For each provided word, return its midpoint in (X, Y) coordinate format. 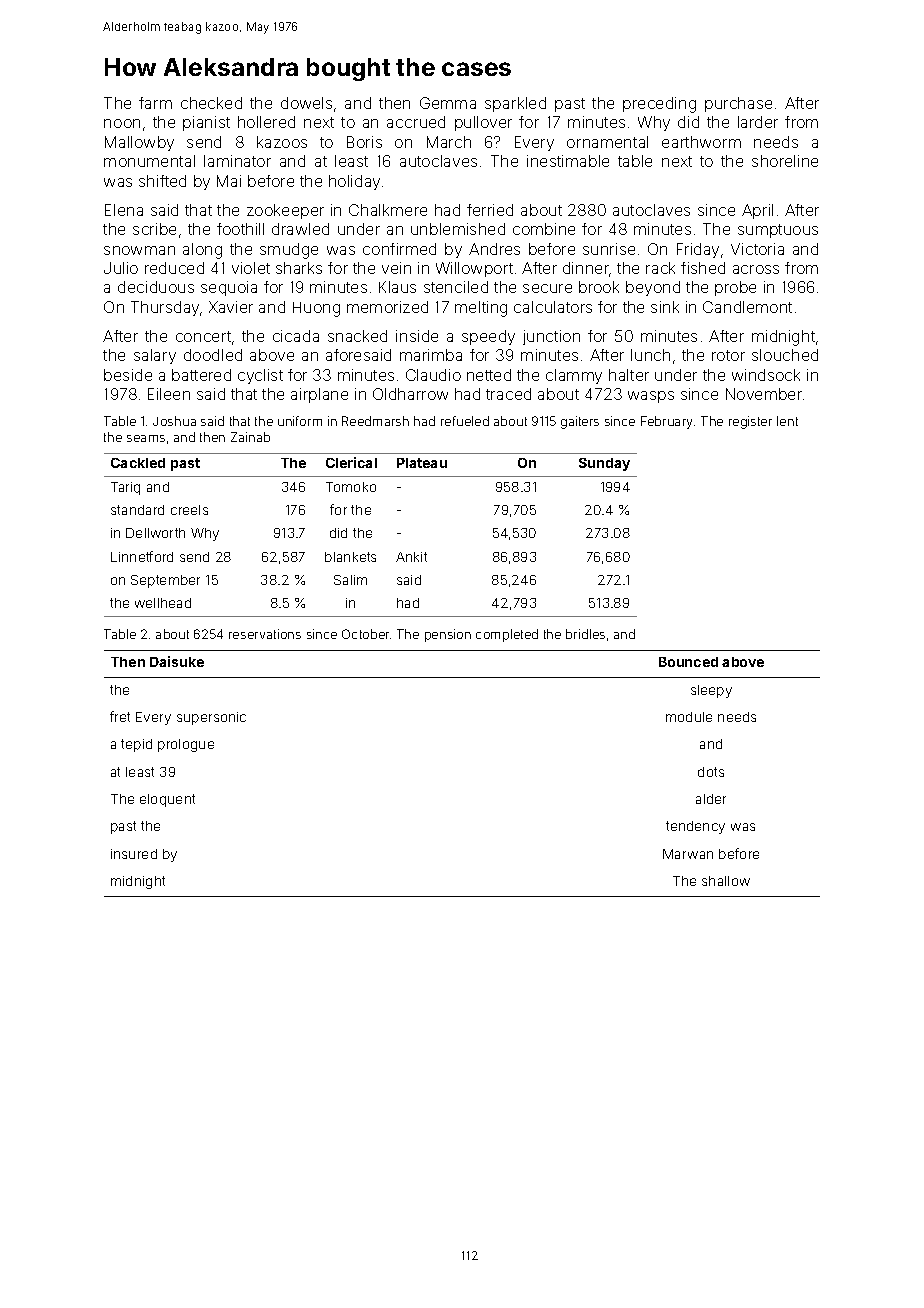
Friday (698, 250)
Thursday (165, 308)
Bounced (688, 662)
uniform (300, 421)
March (449, 142)
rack (660, 268)
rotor (728, 355)
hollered (266, 122)
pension (448, 635)
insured (134, 854)
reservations (265, 634)
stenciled (456, 287)
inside (417, 336)
